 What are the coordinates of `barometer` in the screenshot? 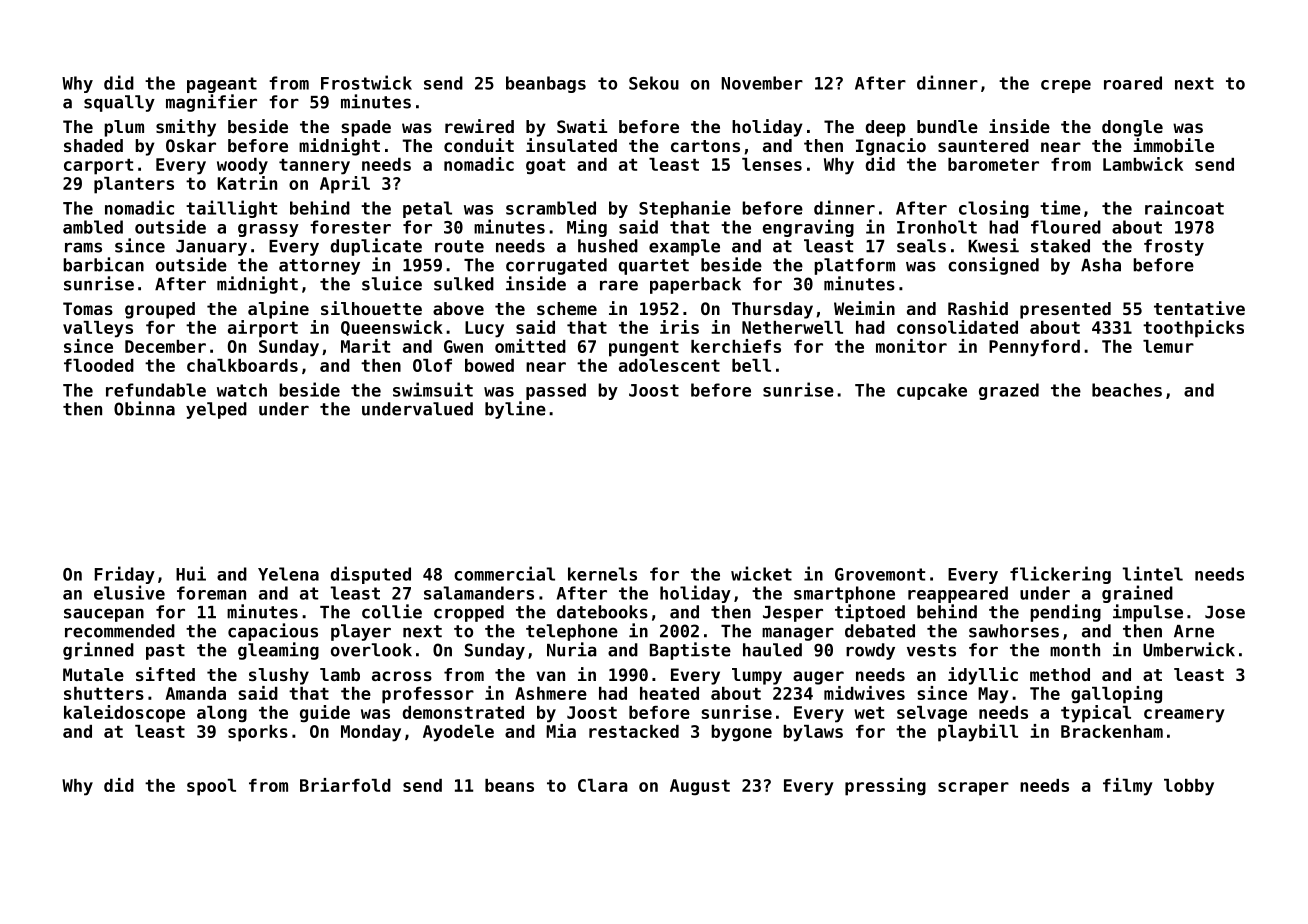 It's located at (993, 164).
